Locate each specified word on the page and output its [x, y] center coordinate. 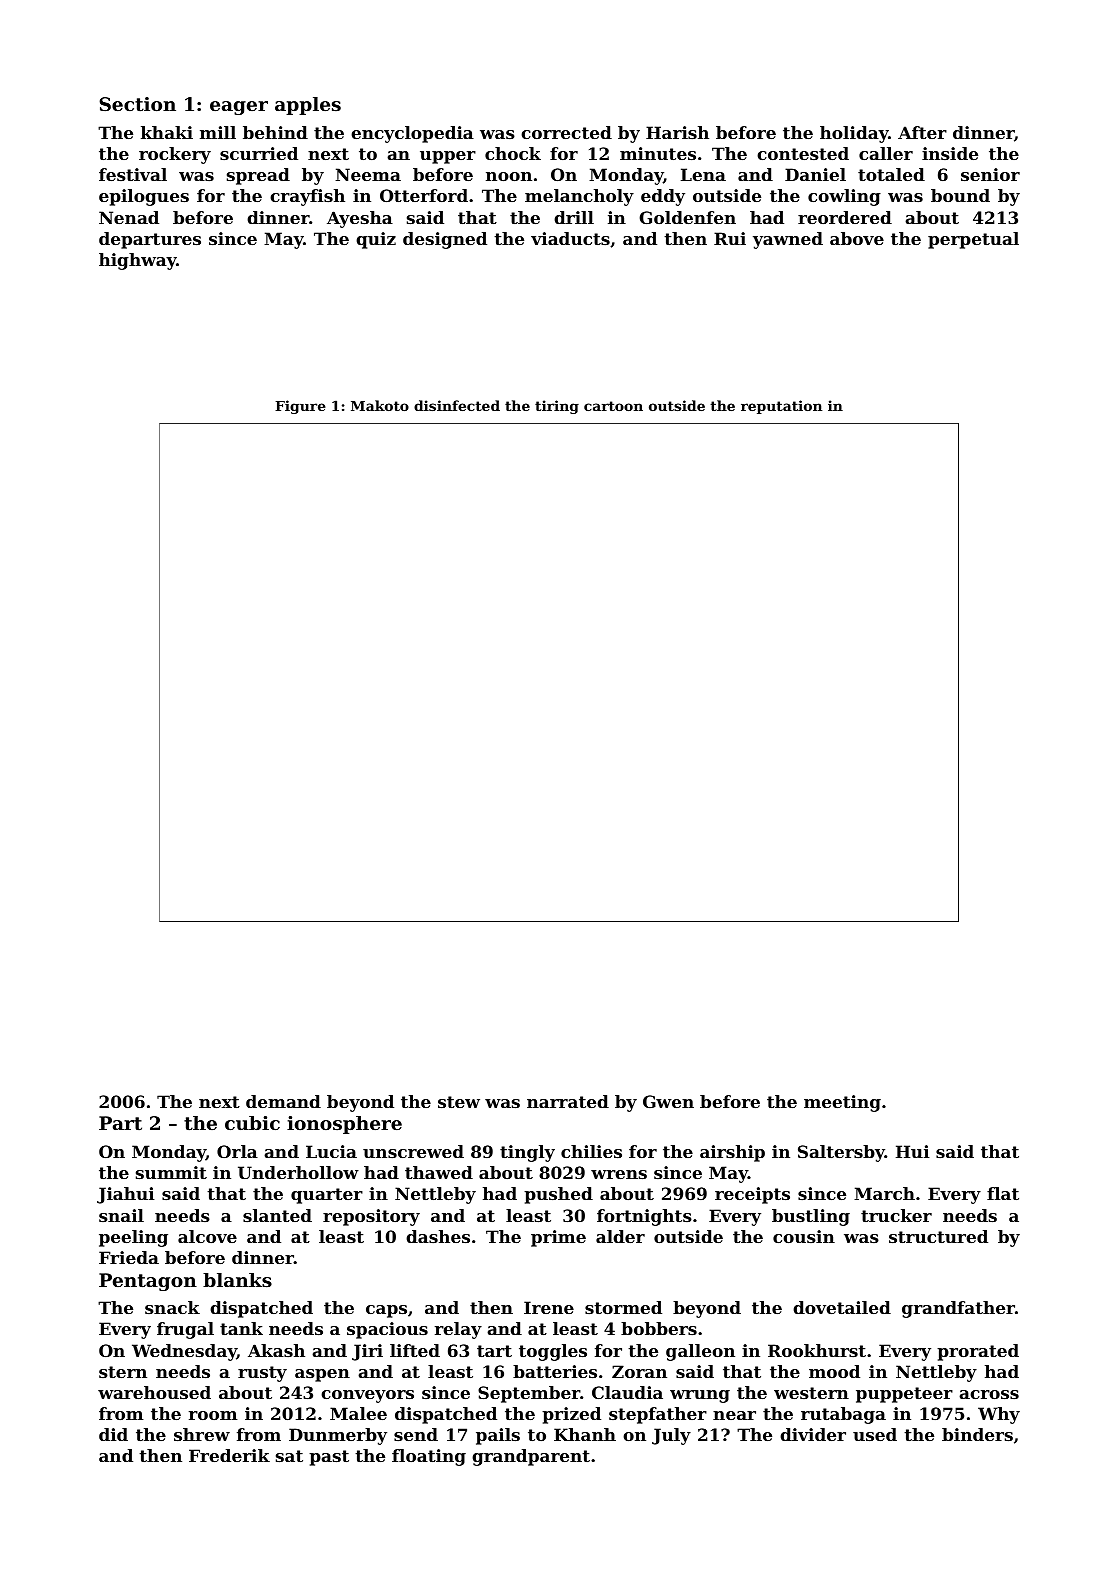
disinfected [457, 405]
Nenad [129, 217]
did [113, 1434]
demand [283, 1101]
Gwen [668, 1101]
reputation [781, 407]
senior [990, 174]
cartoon [613, 406]
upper [448, 157]
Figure [300, 407]
